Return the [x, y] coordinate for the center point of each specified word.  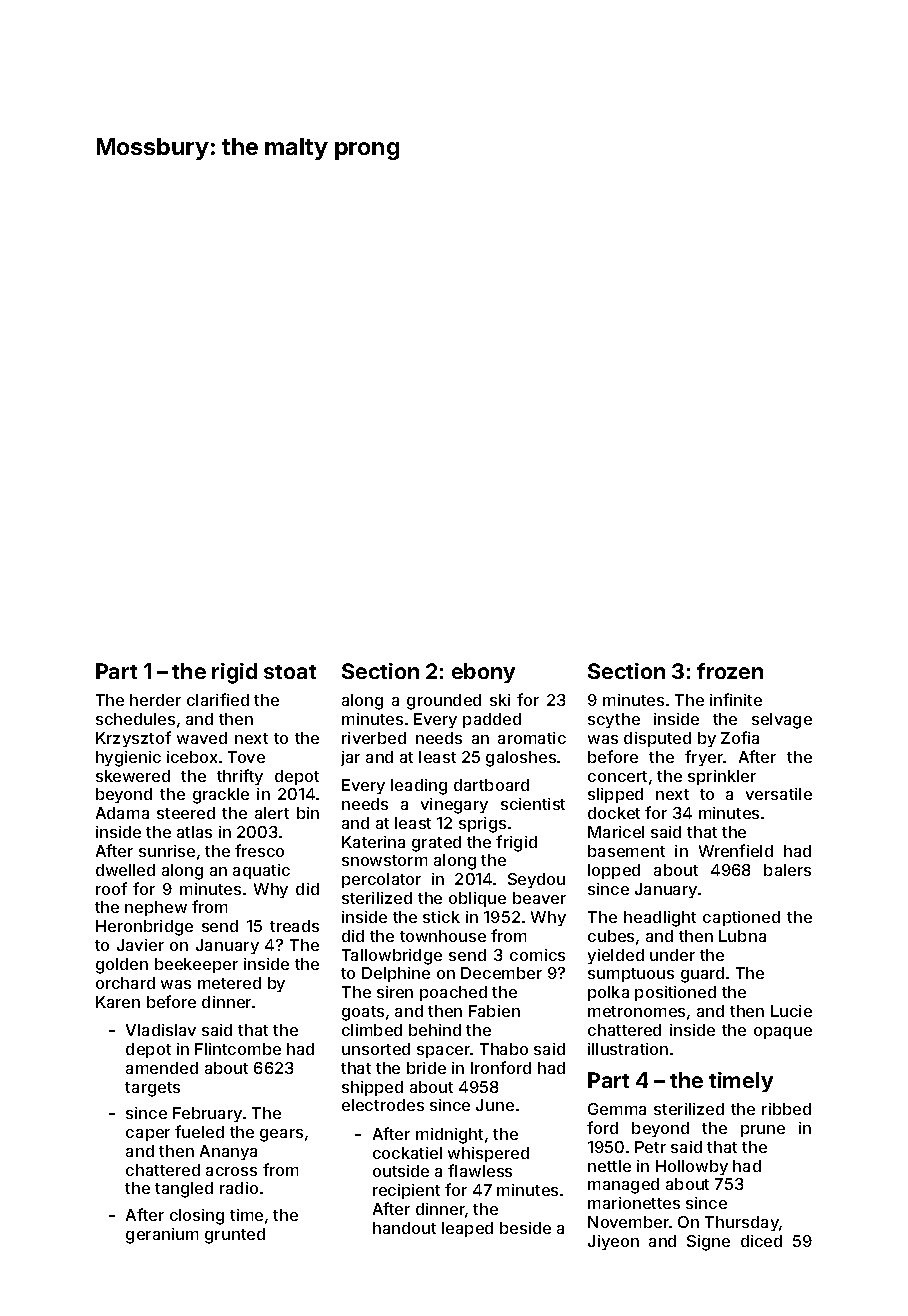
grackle [221, 796]
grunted [235, 1236]
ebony [483, 673]
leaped [467, 1229]
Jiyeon [613, 1242]
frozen [730, 671]
